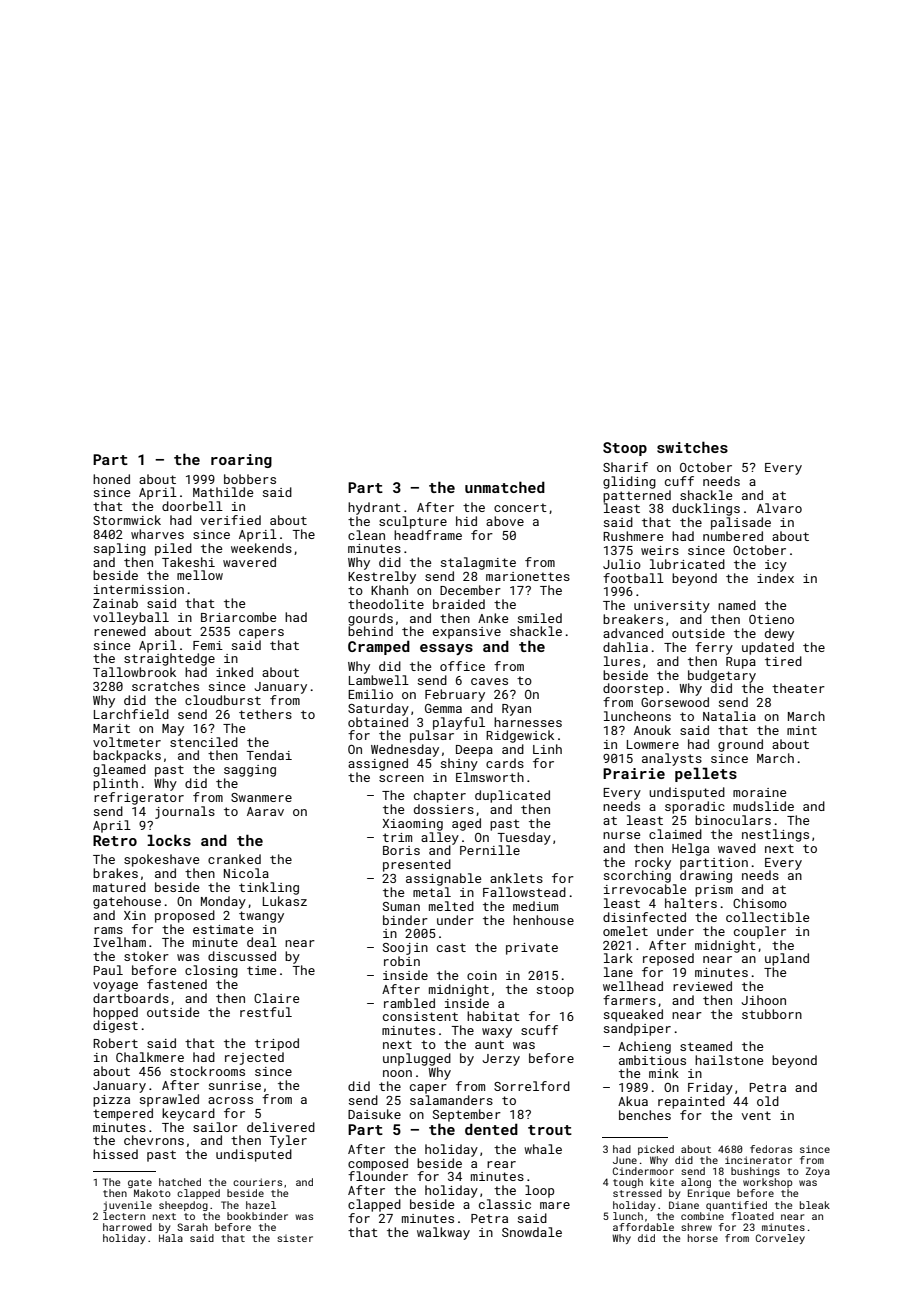 The image size is (924, 1308). What do you see at coordinates (131, 998) in the document?
I see `dartboards` at bounding box center [131, 998].
